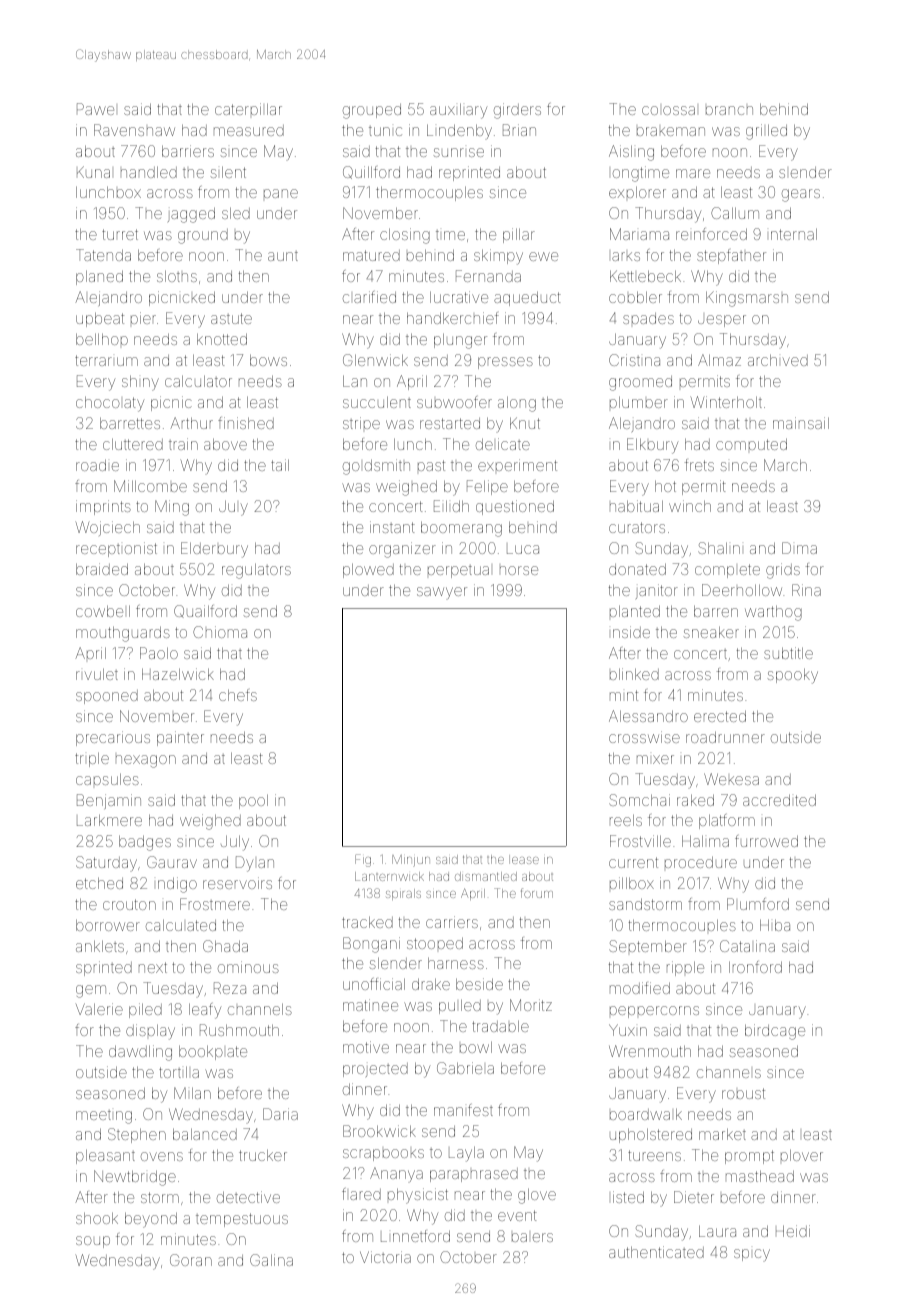 This page has width=908, height=1316. I want to click on soup, so click(93, 1242).
